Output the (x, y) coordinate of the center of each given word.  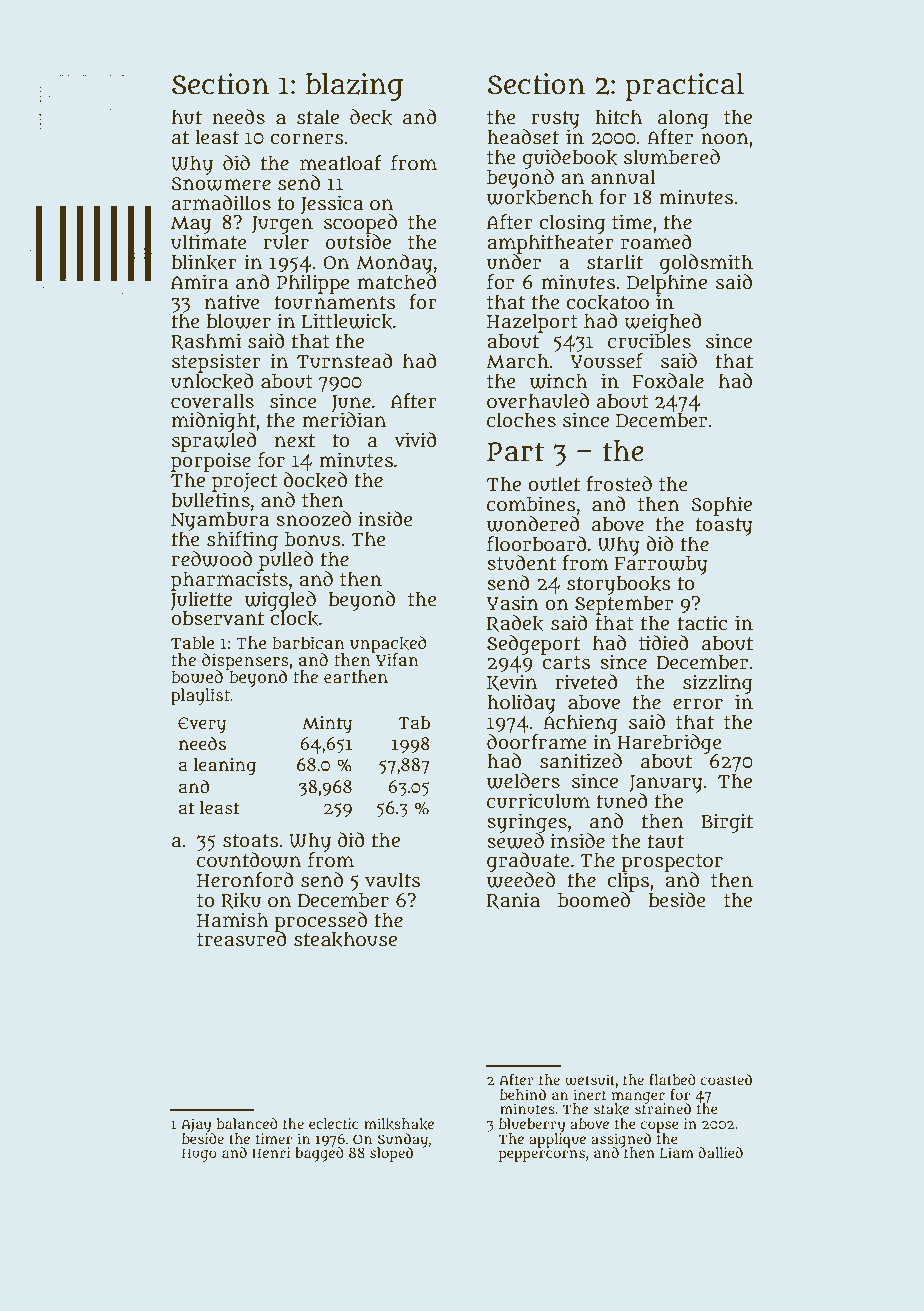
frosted (619, 484)
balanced (247, 1123)
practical (684, 87)
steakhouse (345, 939)
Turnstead (345, 361)
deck (371, 117)
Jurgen (282, 225)
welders (523, 781)
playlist (200, 696)
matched (397, 282)
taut (666, 842)
